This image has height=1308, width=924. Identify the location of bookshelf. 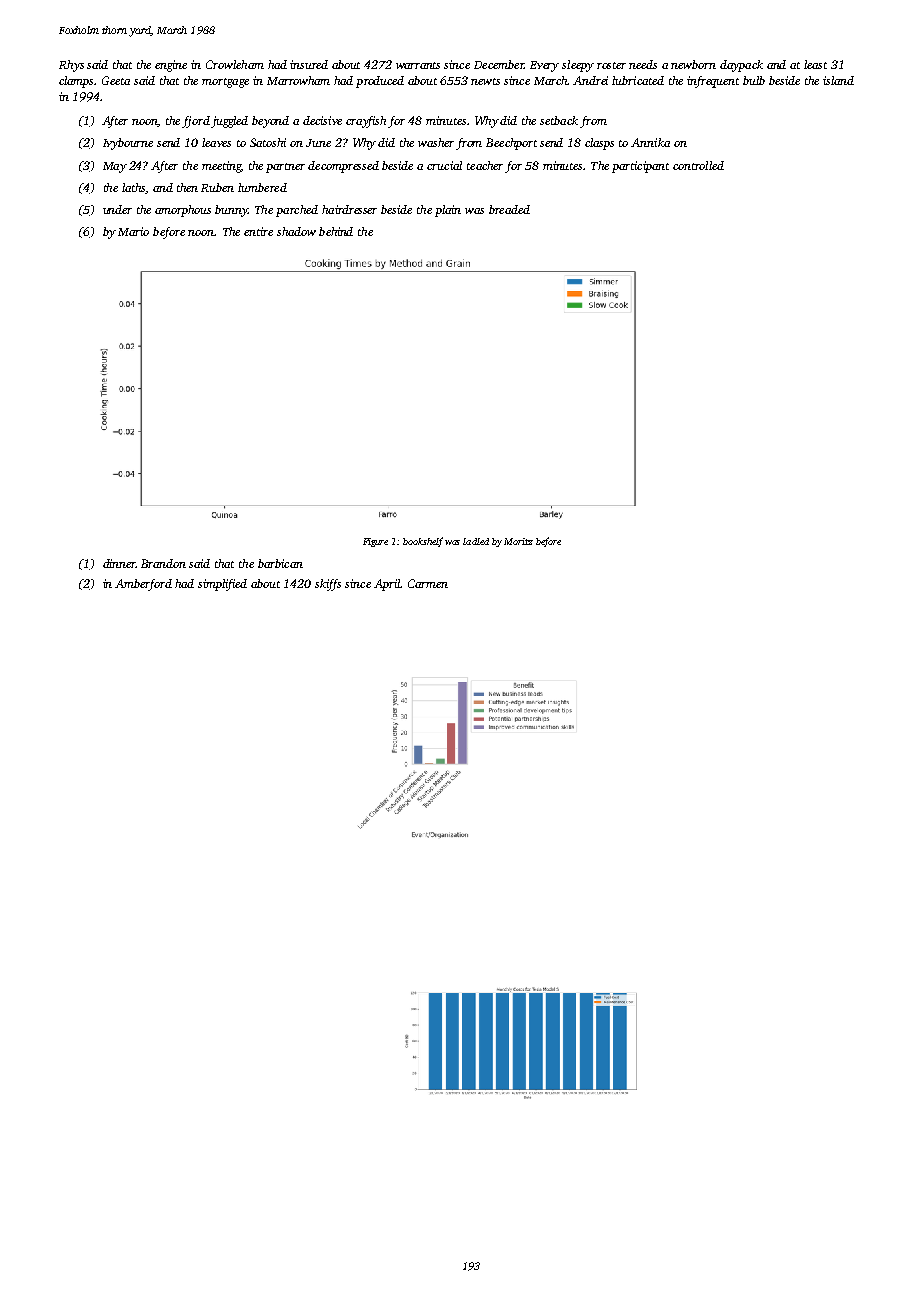
(423, 542).
